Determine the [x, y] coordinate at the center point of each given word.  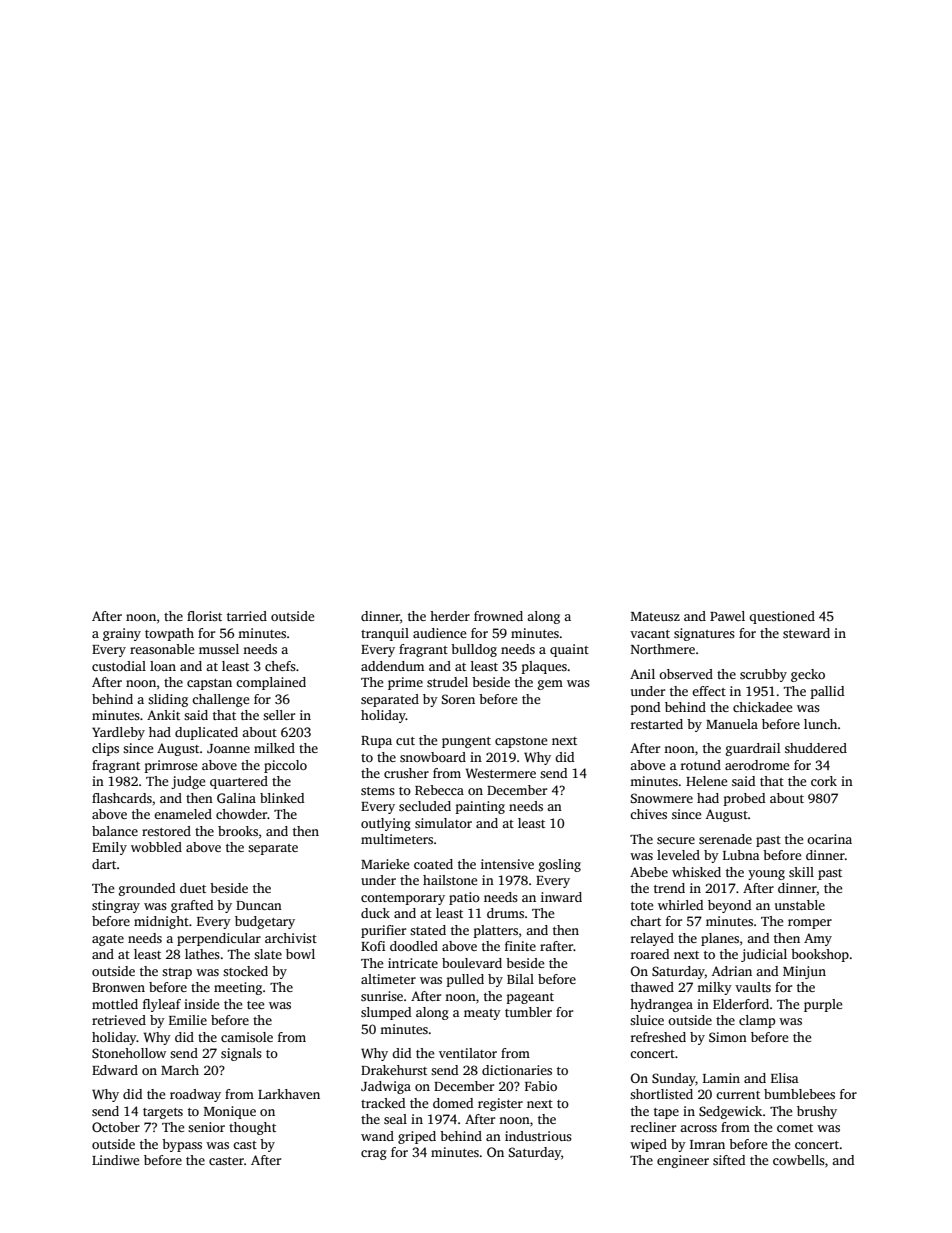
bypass [182, 1145]
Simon [728, 1037]
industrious [538, 1136]
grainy [122, 634]
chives [648, 814]
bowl [300, 954]
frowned [498, 616]
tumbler [528, 1012]
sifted [729, 1160]
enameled [183, 814]
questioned [782, 617]
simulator [443, 823]
